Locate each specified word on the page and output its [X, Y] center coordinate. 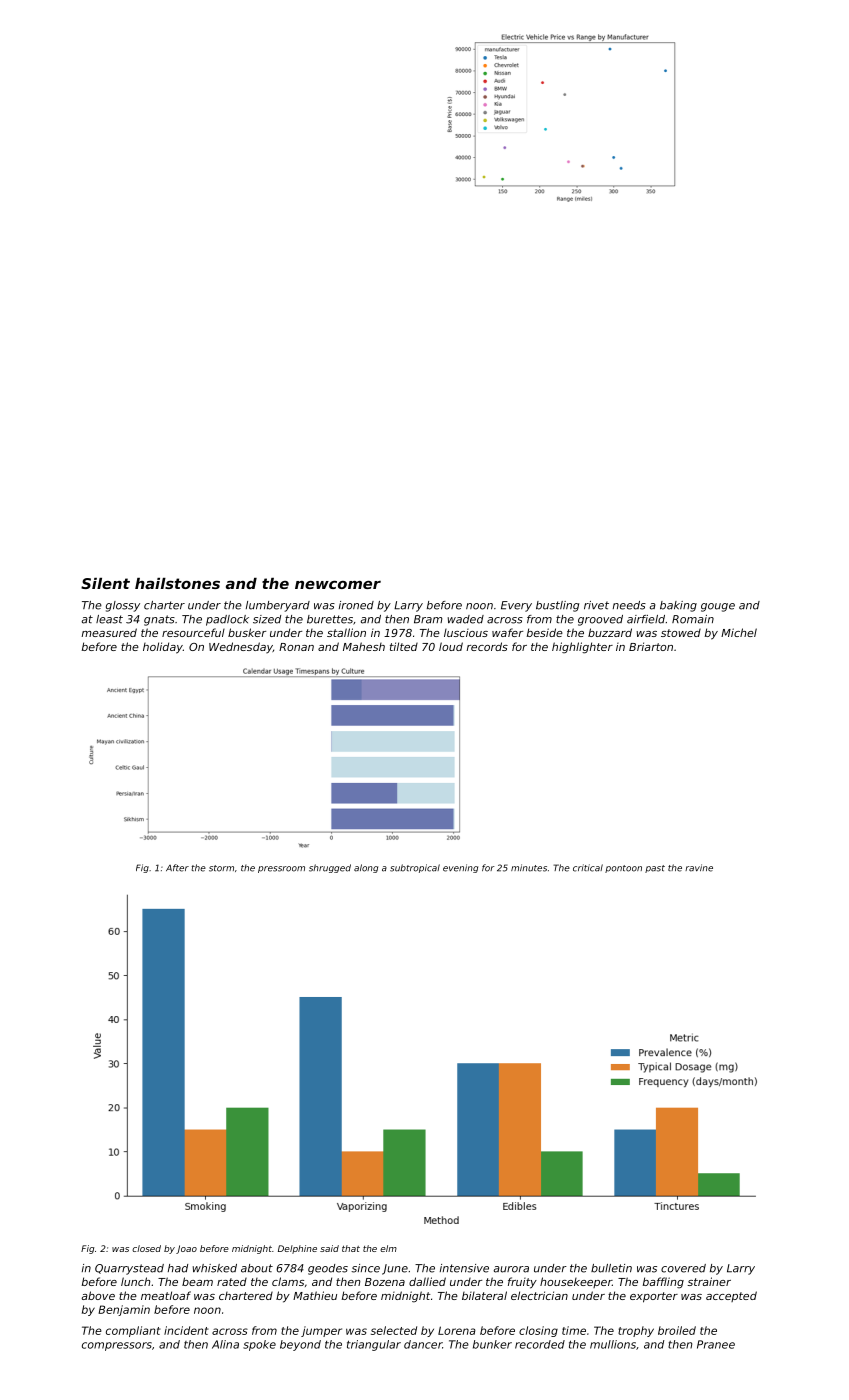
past [655, 869]
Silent [105, 583]
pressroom [281, 869]
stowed [681, 633]
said [329, 1248]
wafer [507, 632]
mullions [613, 1344]
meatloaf [166, 1295]
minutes [529, 868]
